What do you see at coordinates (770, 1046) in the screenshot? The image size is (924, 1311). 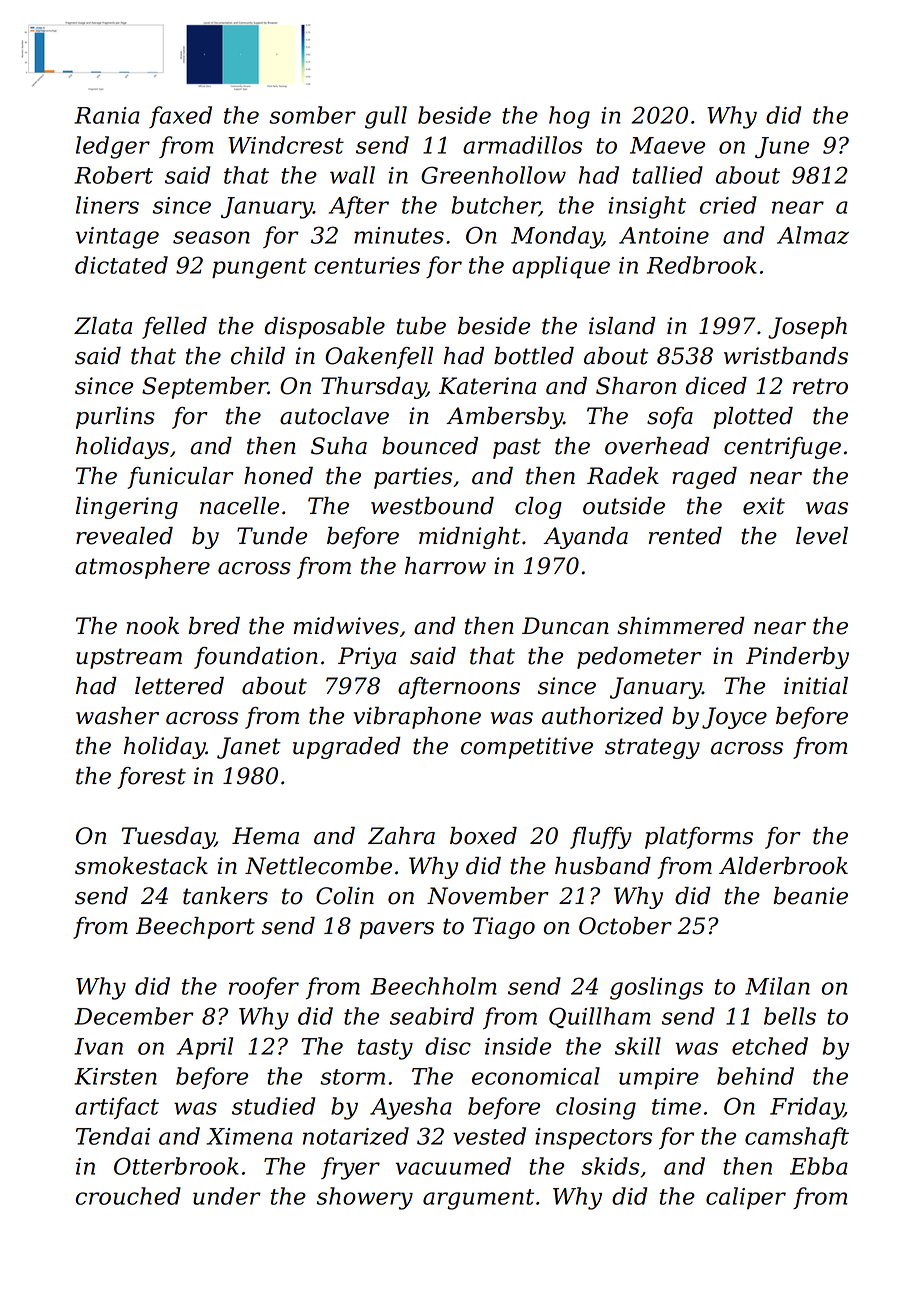 I see `etched` at bounding box center [770, 1046].
